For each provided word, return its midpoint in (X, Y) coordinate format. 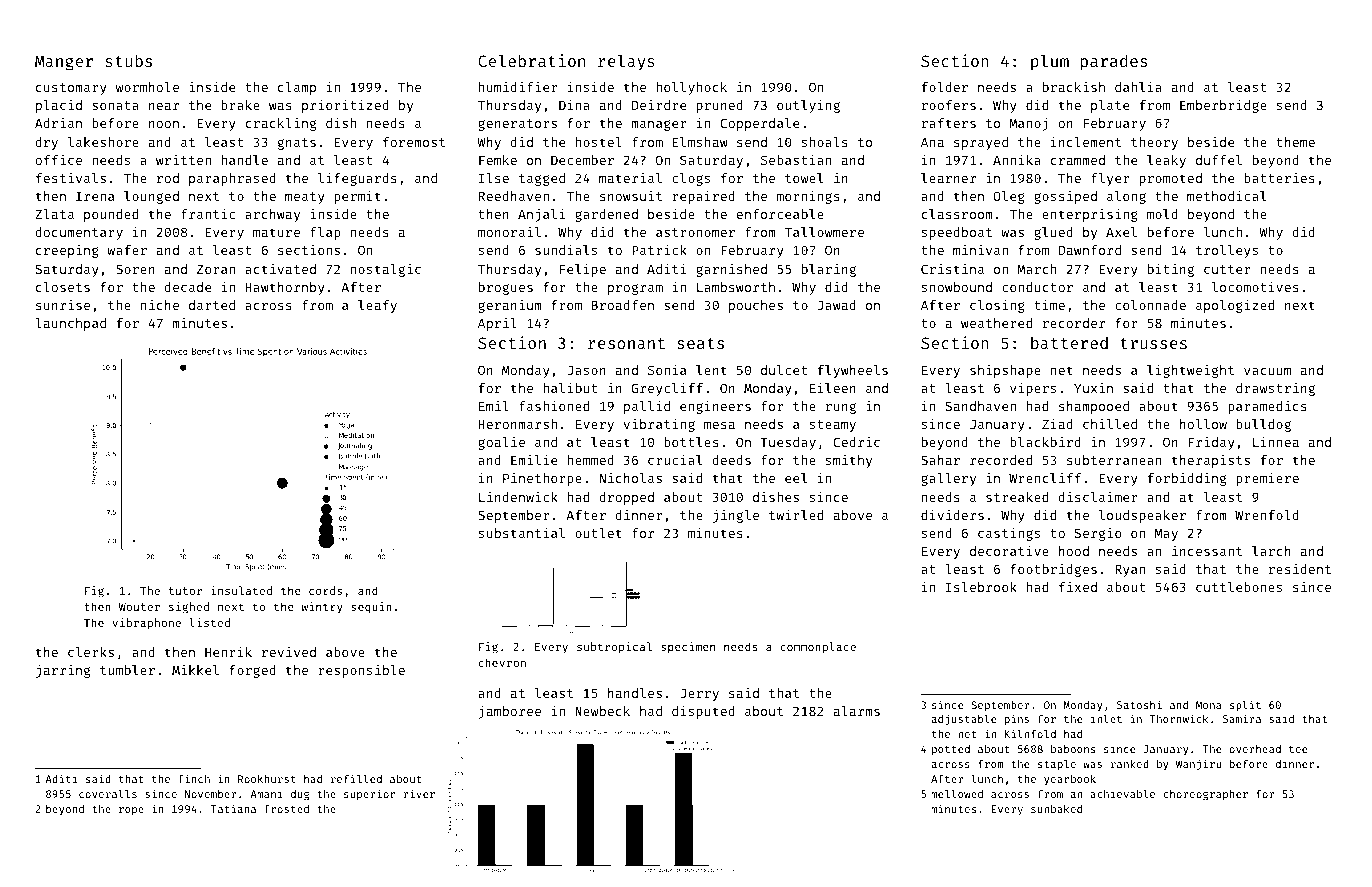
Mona (1208, 705)
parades (1114, 62)
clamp (297, 88)
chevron (502, 662)
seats (700, 343)
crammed (1078, 160)
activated (280, 269)
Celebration (531, 60)
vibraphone (146, 624)
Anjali (541, 215)
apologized (1235, 306)
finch (194, 778)
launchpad (70, 324)
